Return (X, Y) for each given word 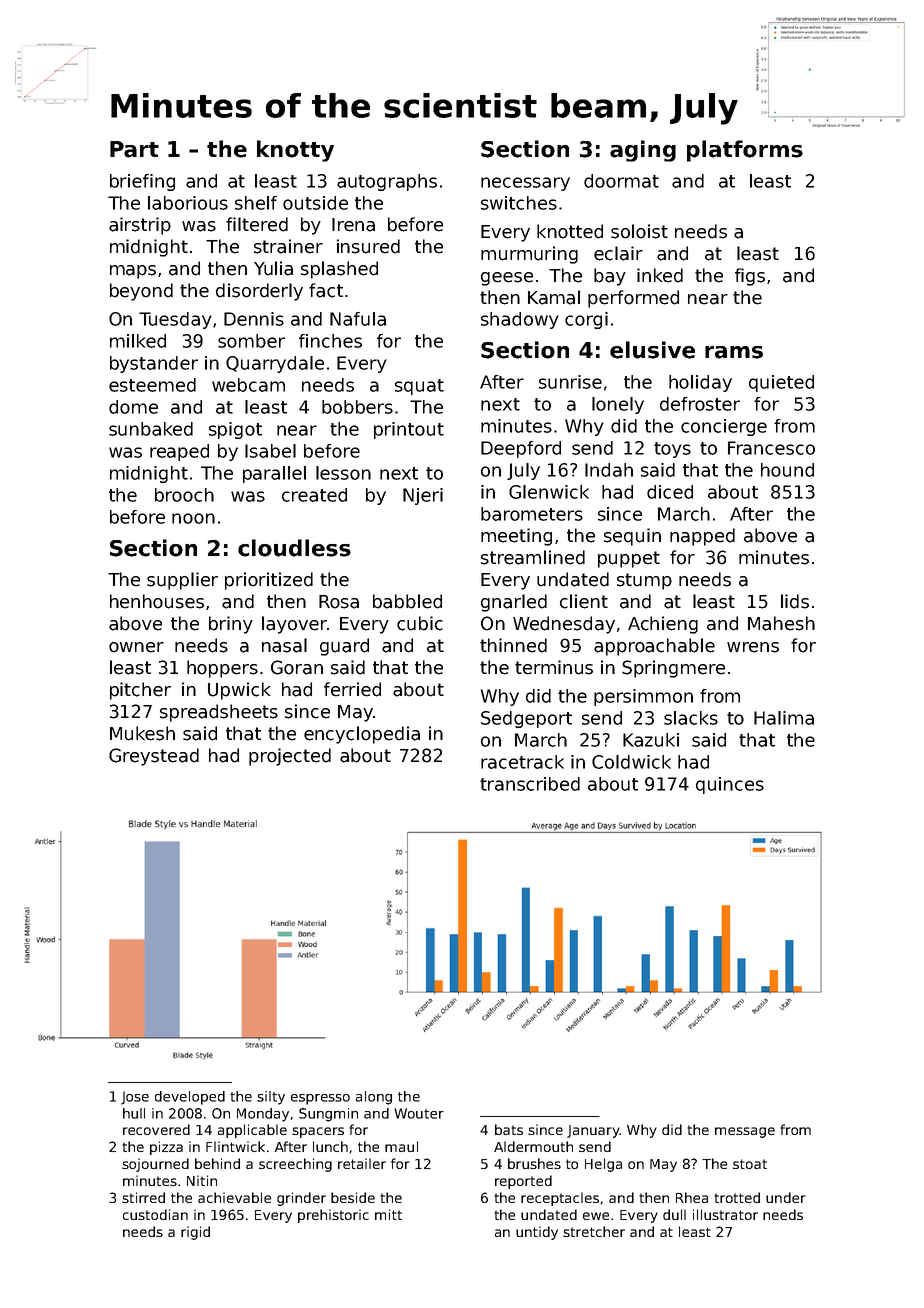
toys (672, 450)
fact (326, 290)
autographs (387, 182)
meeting (516, 537)
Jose (135, 1098)
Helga (603, 1165)
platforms (745, 151)
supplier (182, 581)
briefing (142, 182)
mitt (388, 1214)
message (745, 1132)
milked (138, 341)
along (374, 1098)
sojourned (155, 1165)
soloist (639, 231)
